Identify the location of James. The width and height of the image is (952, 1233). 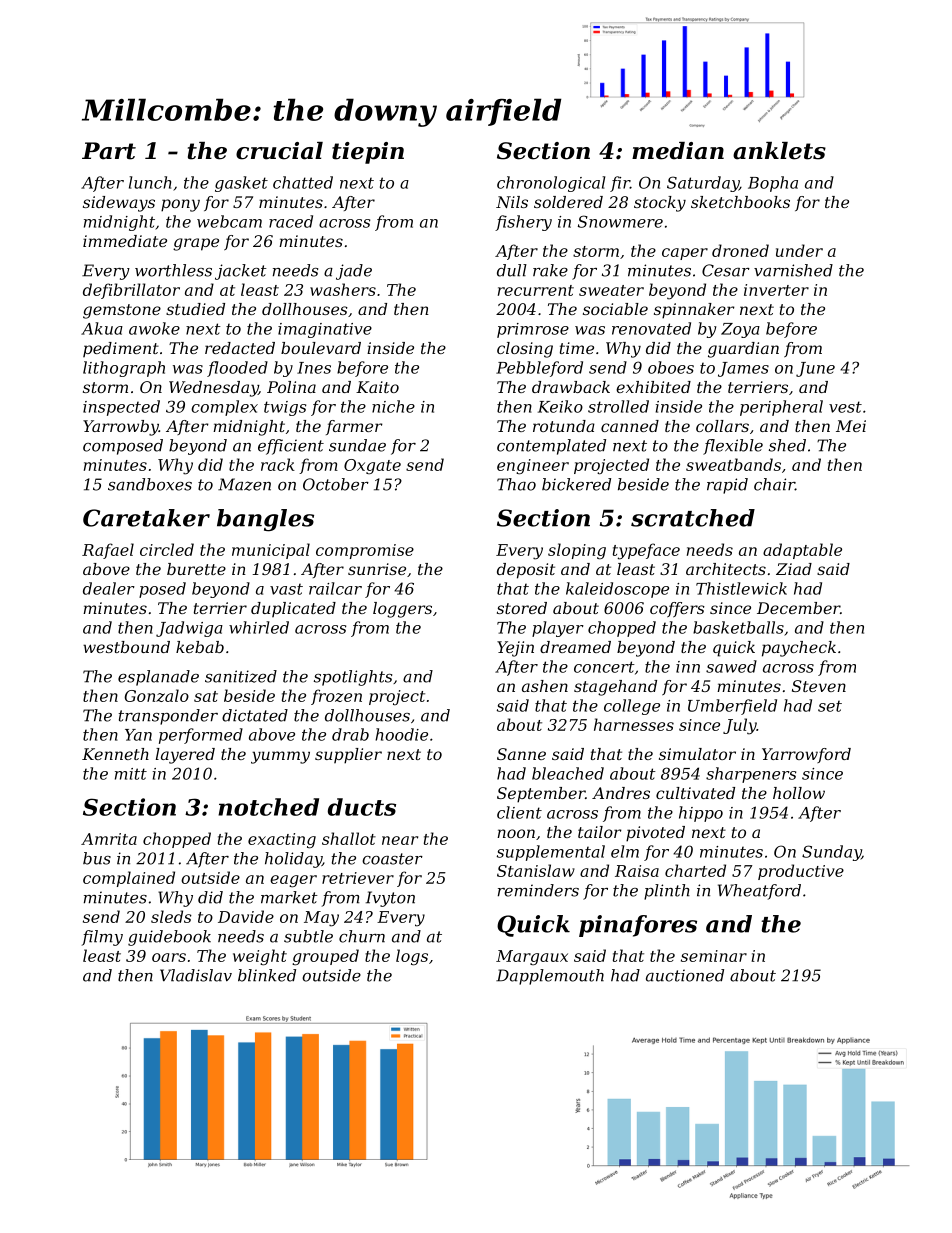
(743, 369).
